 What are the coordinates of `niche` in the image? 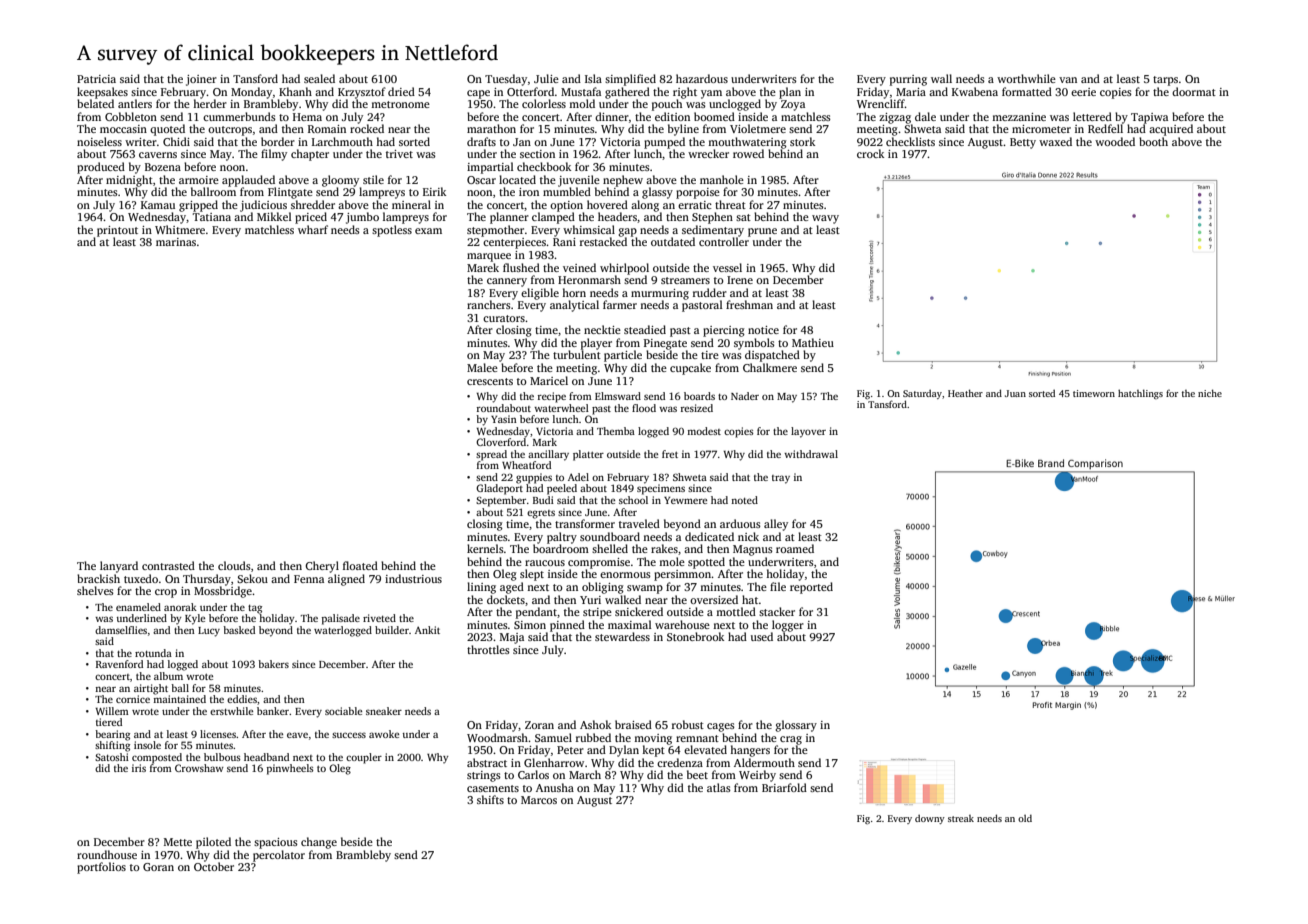 It's located at (1210, 393).
